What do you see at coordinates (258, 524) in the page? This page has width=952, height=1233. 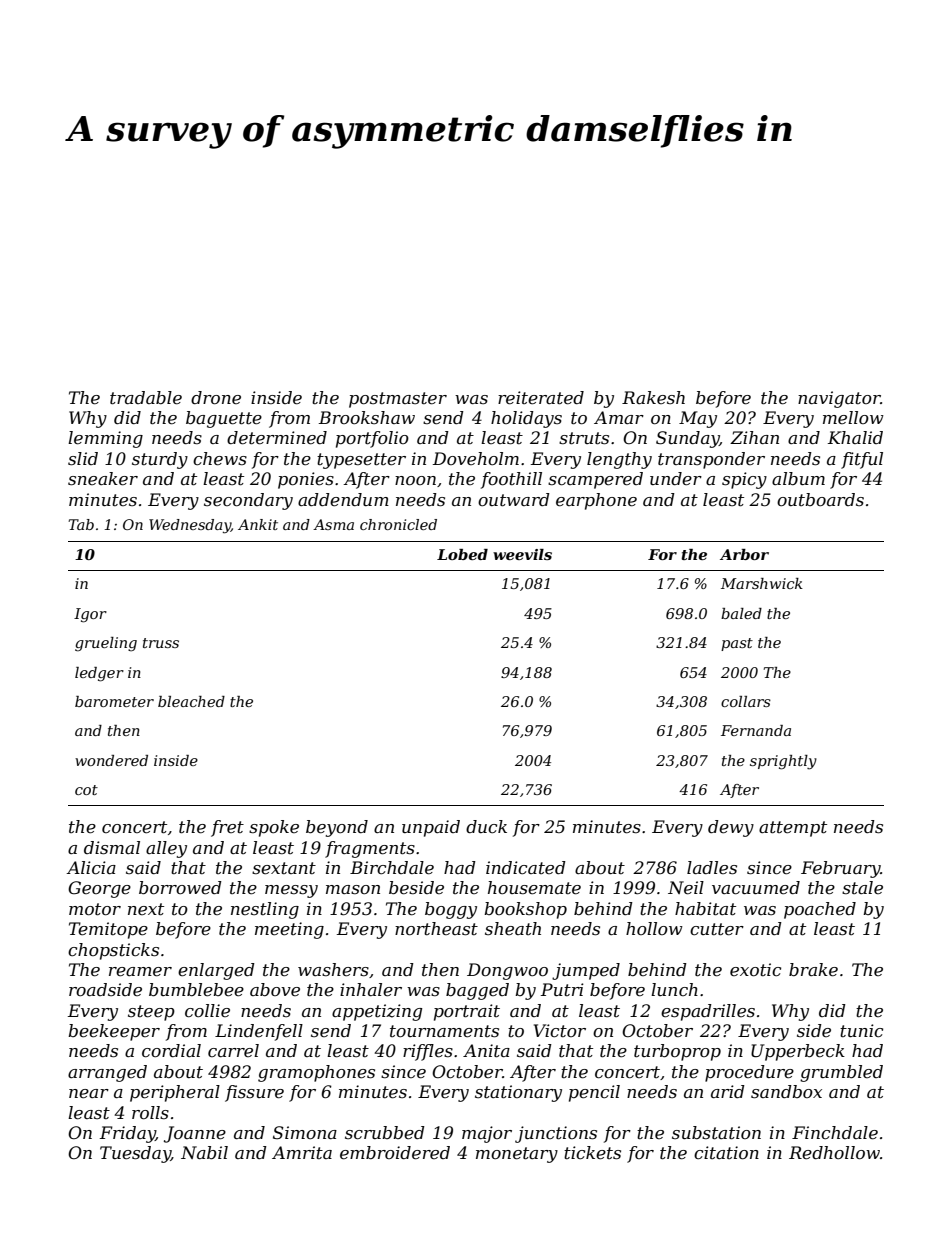 I see `Ankit` at bounding box center [258, 524].
